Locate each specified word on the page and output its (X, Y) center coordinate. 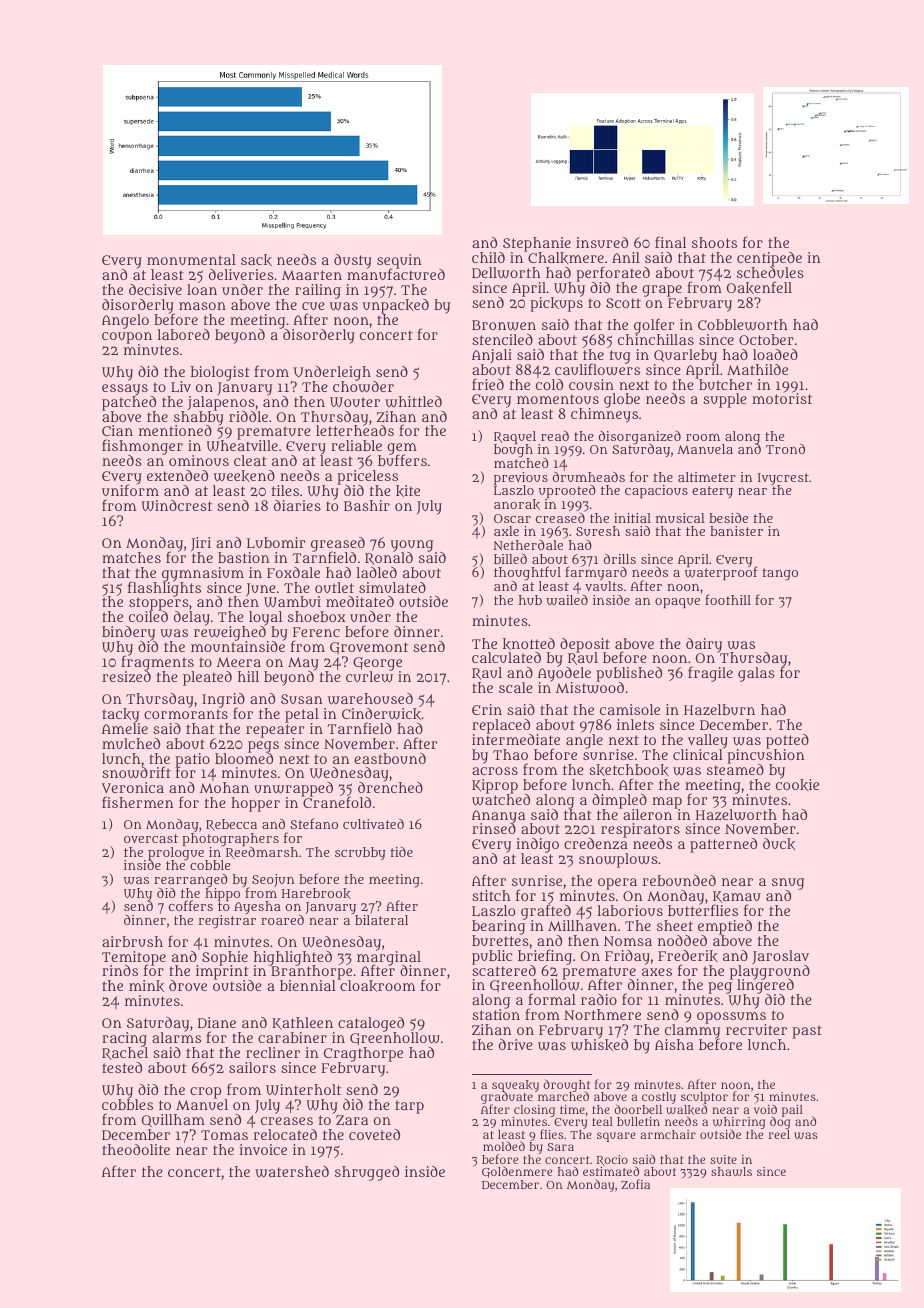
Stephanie (537, 244)
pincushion (766, 756)
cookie (797, 785)
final (670, 242)
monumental (191, 259)
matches (131, 557)
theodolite (136, 1149)
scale (516, 687)
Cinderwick (381, 714)
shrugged (367, 1173)
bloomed (244, 758)
